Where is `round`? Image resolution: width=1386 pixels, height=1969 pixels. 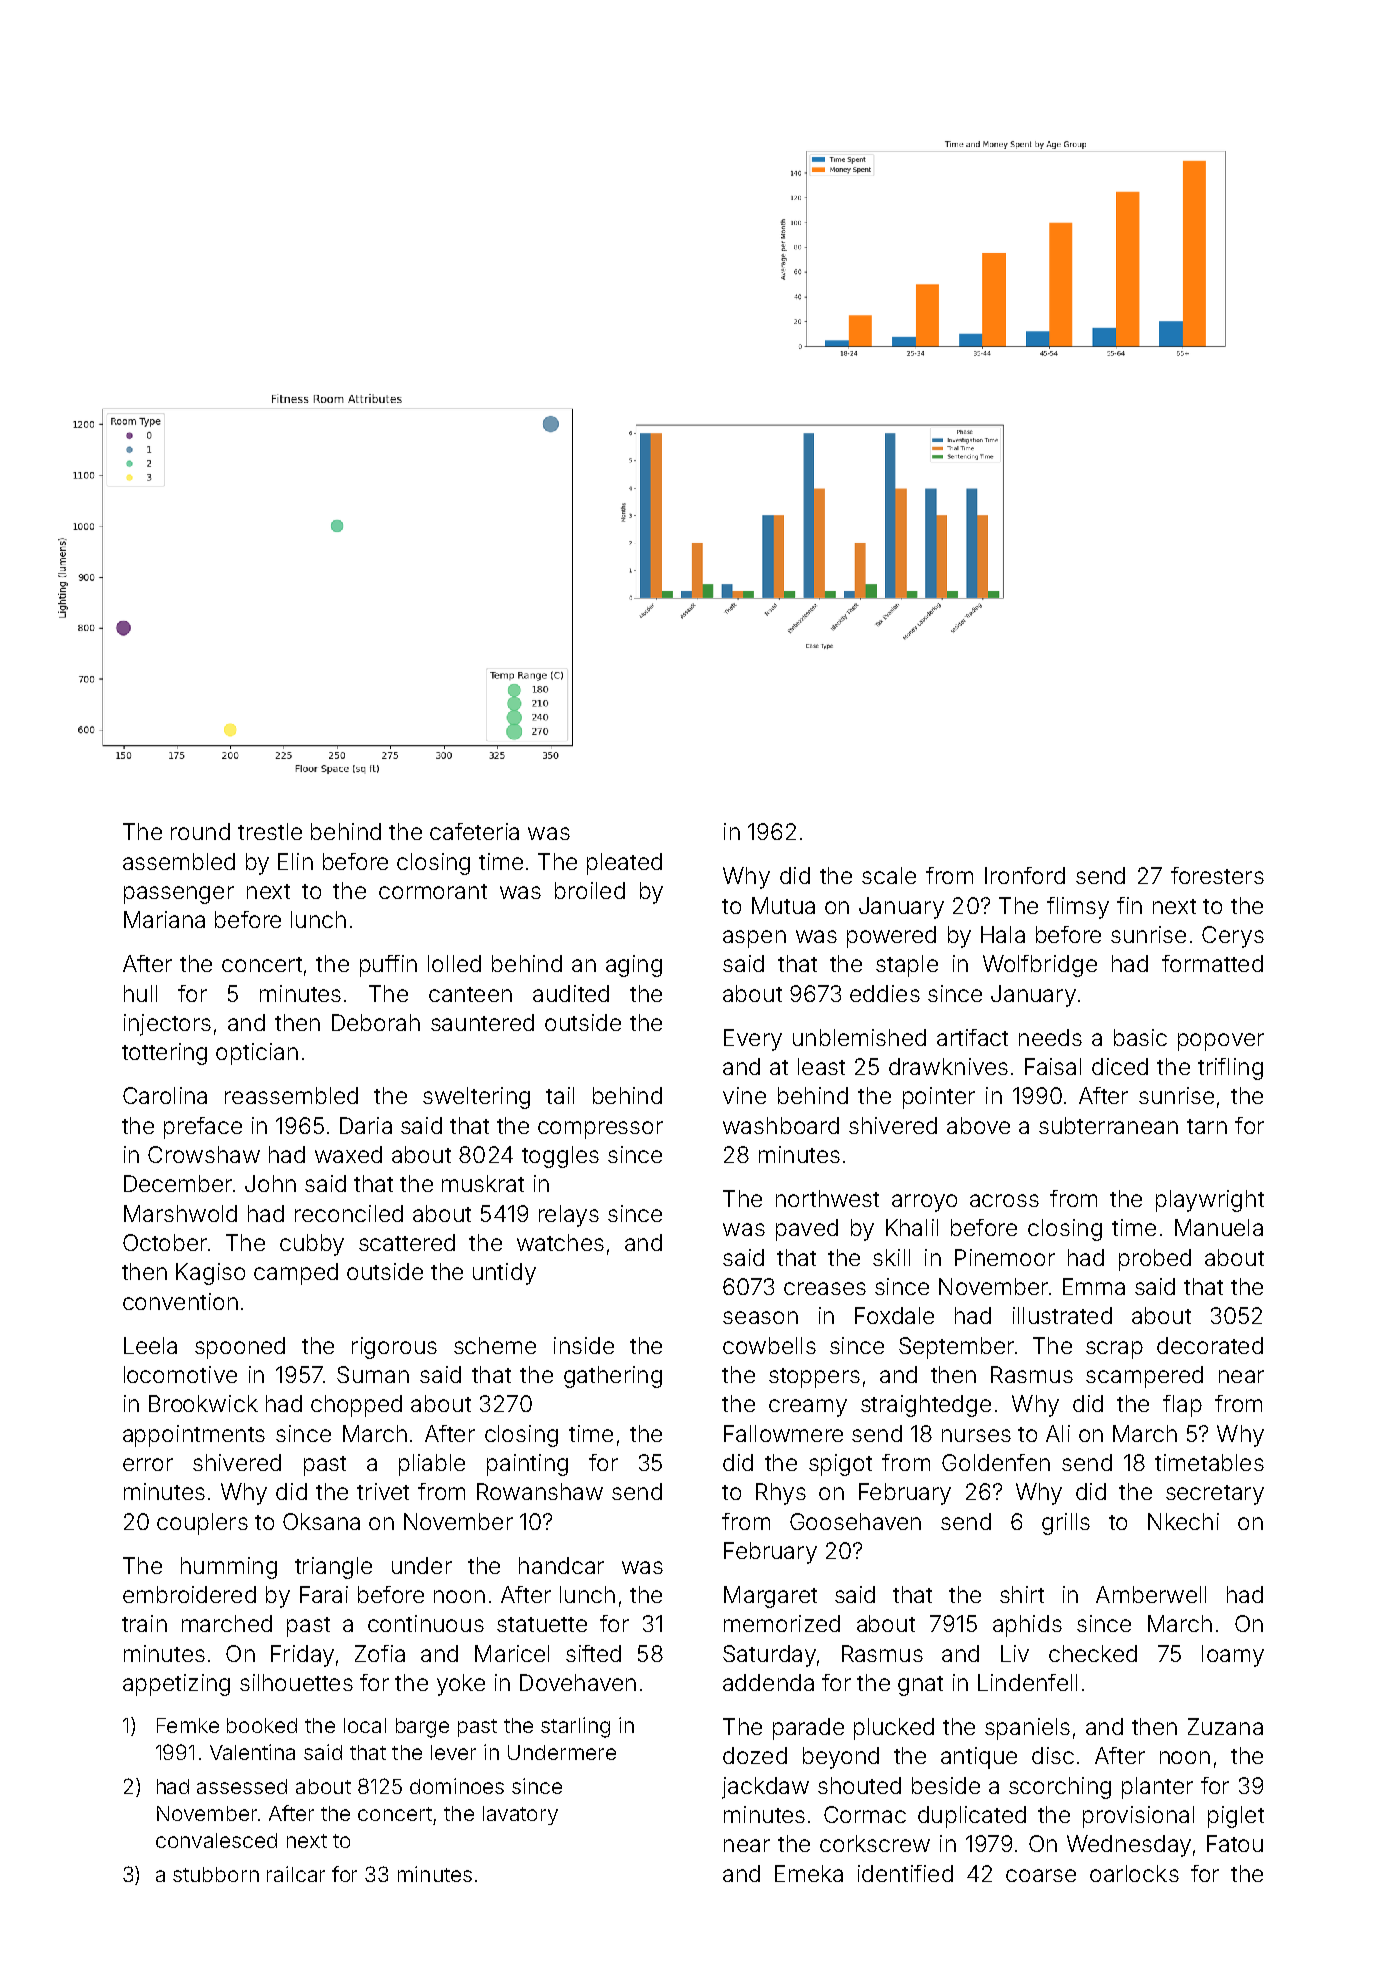
round is located at coordinates (200, 831).
